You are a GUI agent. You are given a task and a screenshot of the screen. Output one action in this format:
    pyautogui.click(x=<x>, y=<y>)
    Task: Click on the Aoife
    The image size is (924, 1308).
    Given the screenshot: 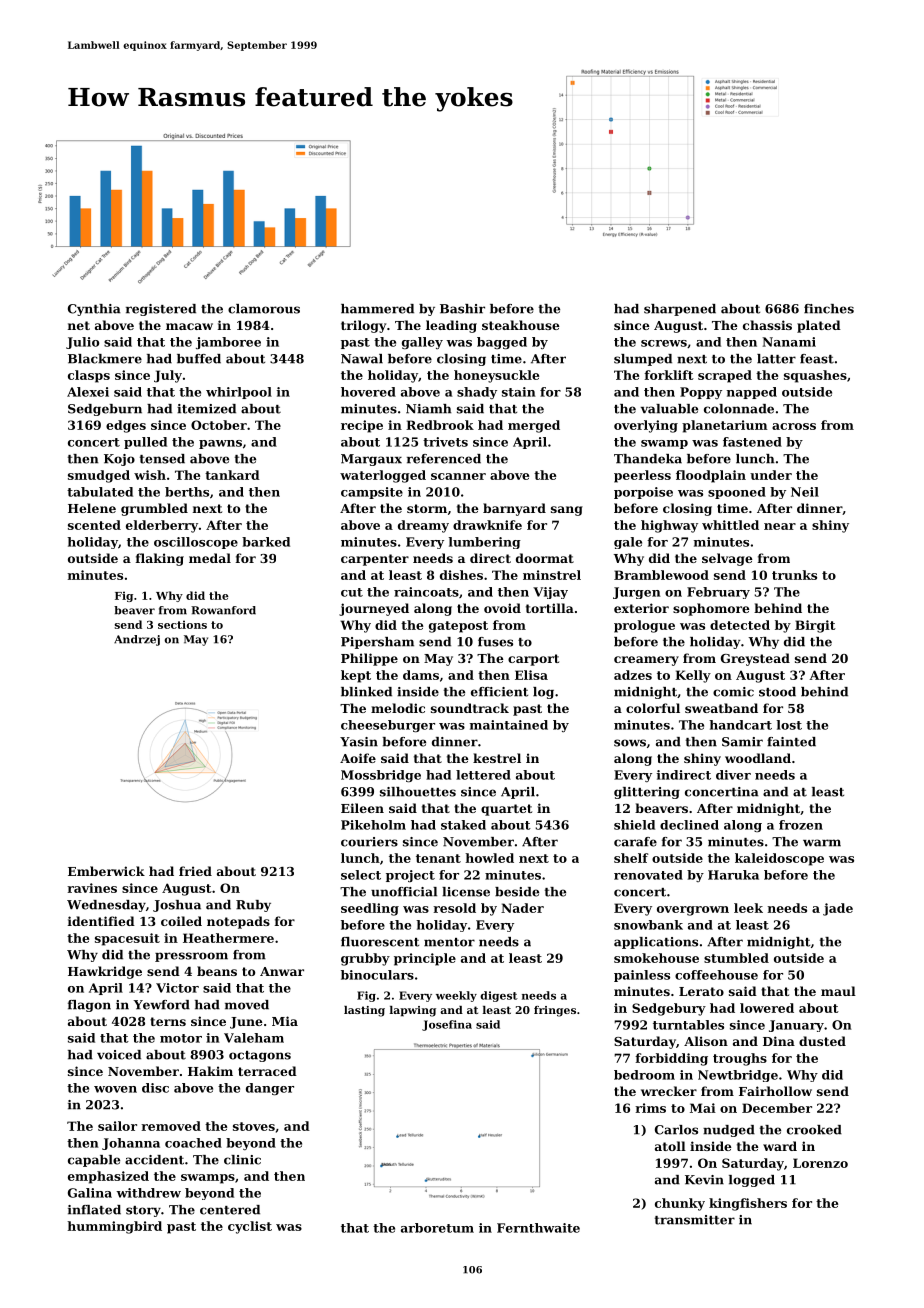 What is the action you would take?
    pyautogui.click(x=358, y=758)
